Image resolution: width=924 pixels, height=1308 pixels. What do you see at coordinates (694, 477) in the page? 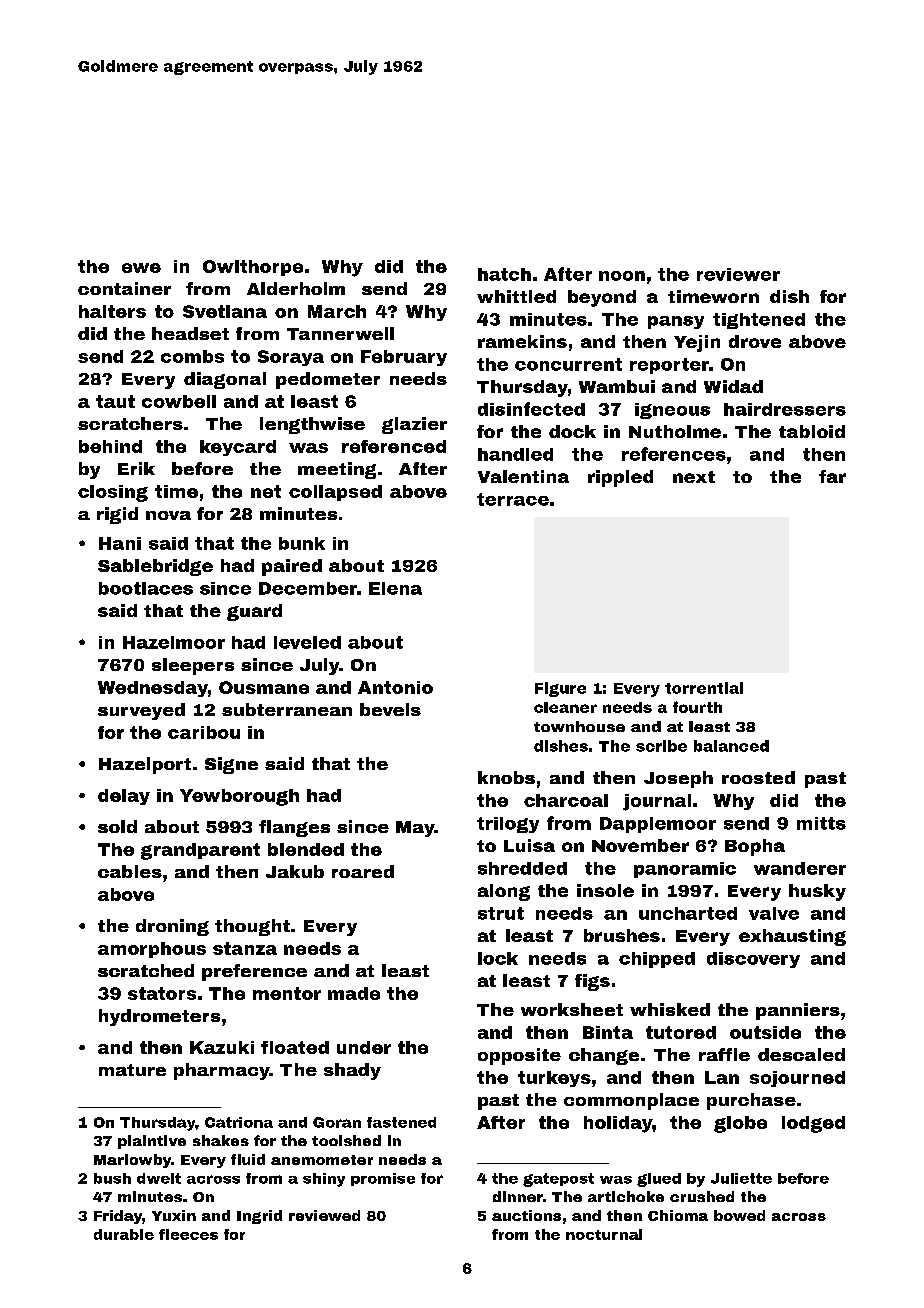
I see `next` at bounding box center [694, 477].
